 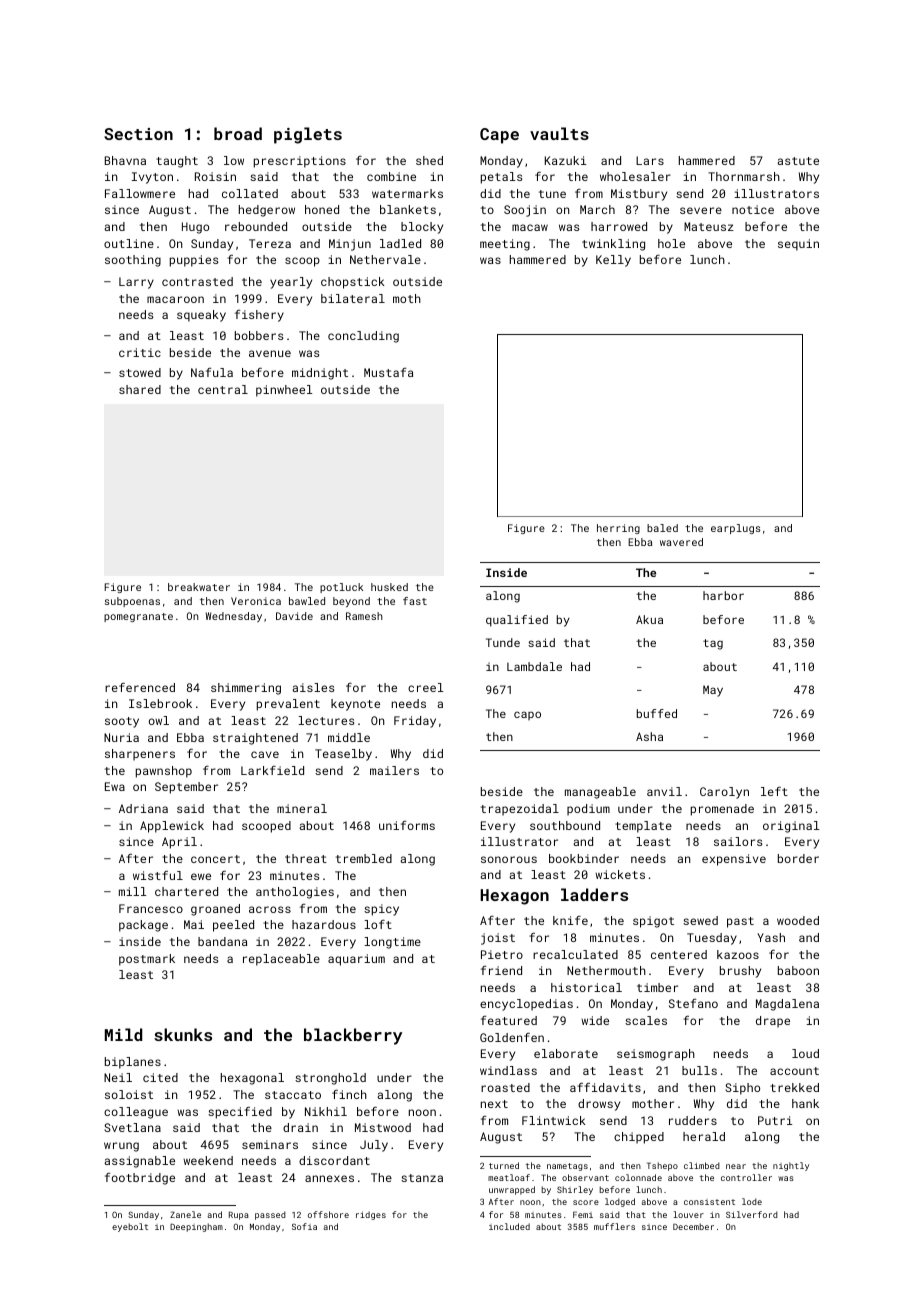 I want to click on Tereza, so click(x=270, y=243).
